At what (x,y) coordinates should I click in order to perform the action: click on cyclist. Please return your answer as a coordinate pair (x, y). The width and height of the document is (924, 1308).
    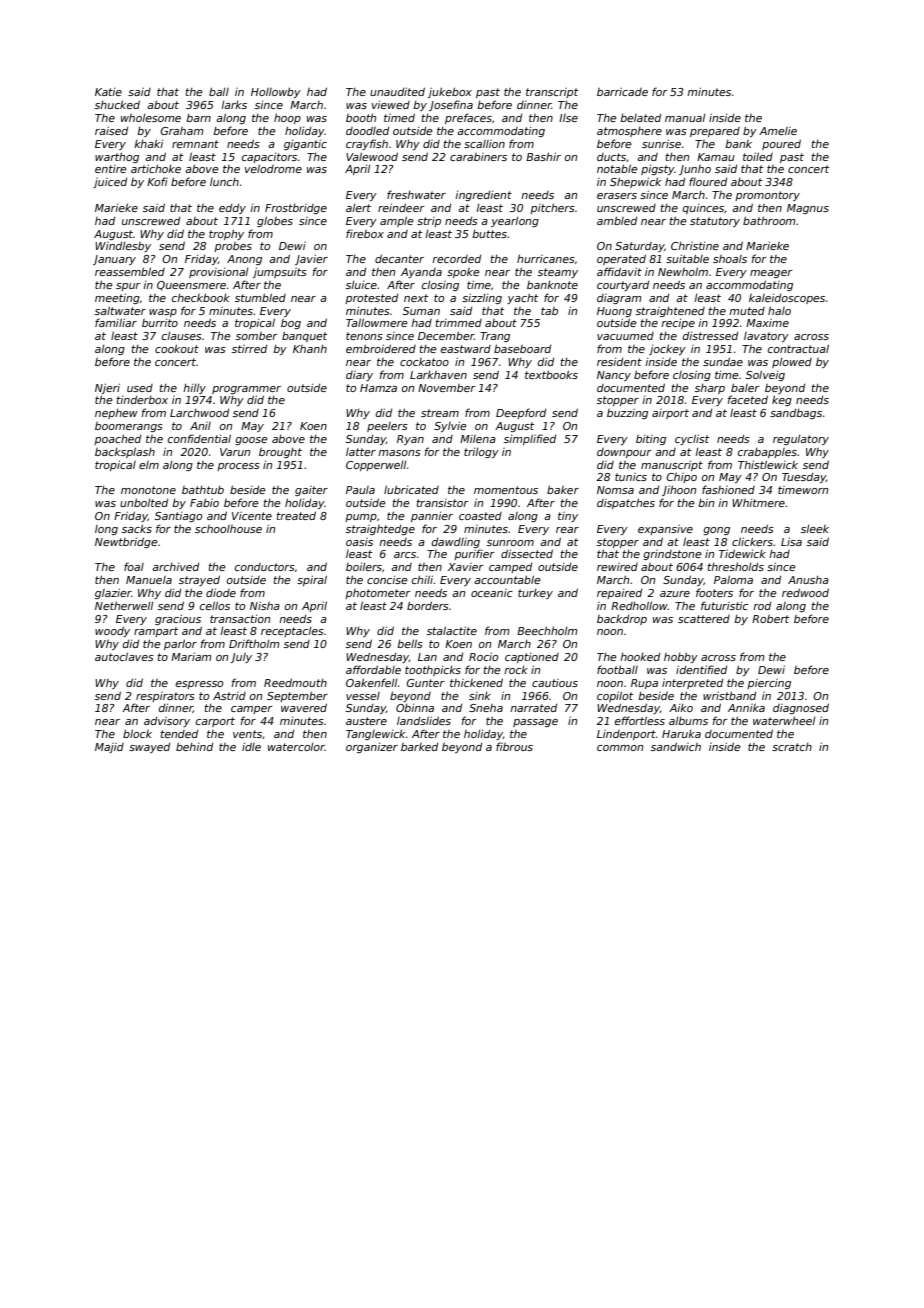
    Looking at the image, I should click on (692, 439).
